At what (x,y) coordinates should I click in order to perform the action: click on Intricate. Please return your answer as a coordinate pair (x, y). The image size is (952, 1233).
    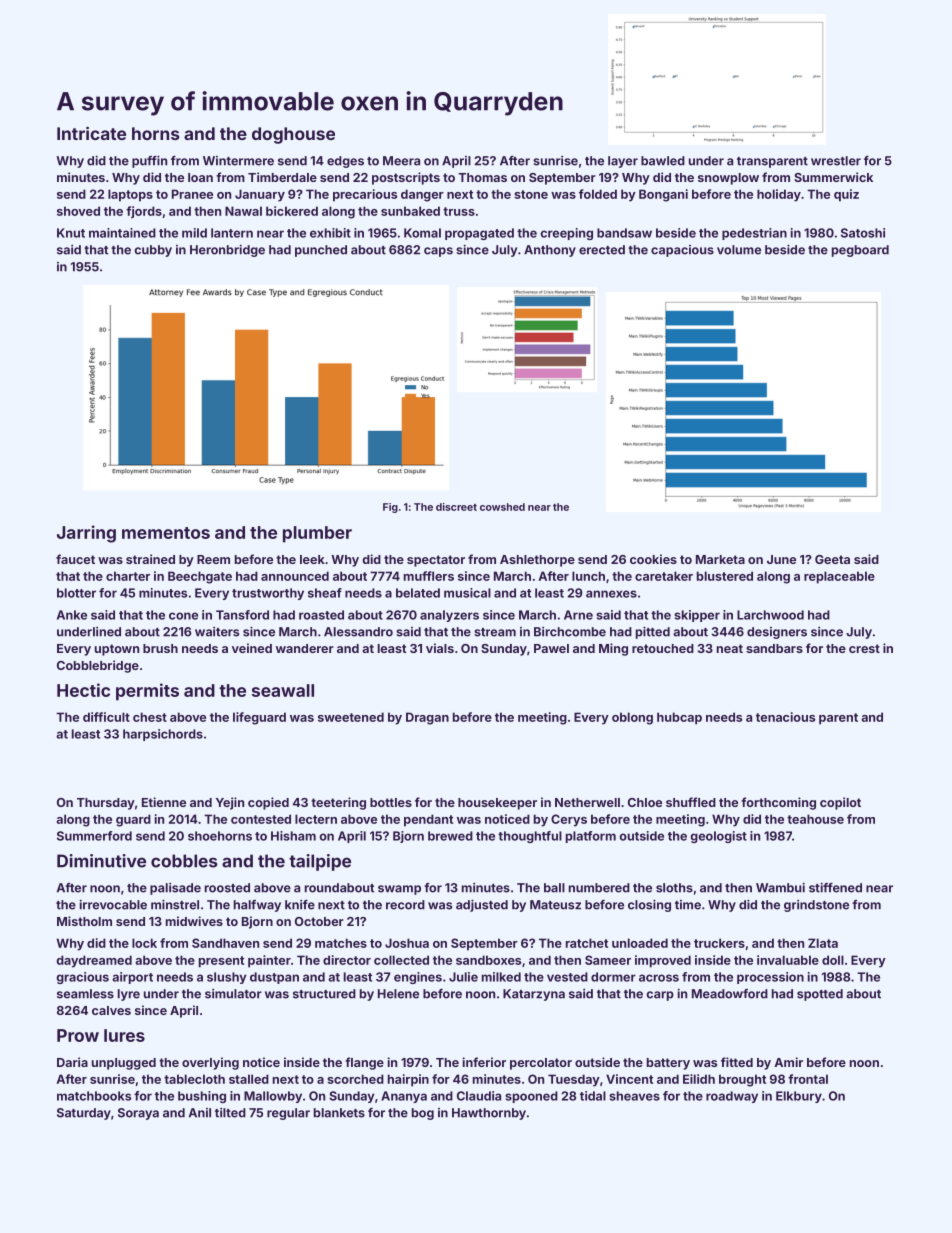
    Looking at the image, I should click on (91, 133).
